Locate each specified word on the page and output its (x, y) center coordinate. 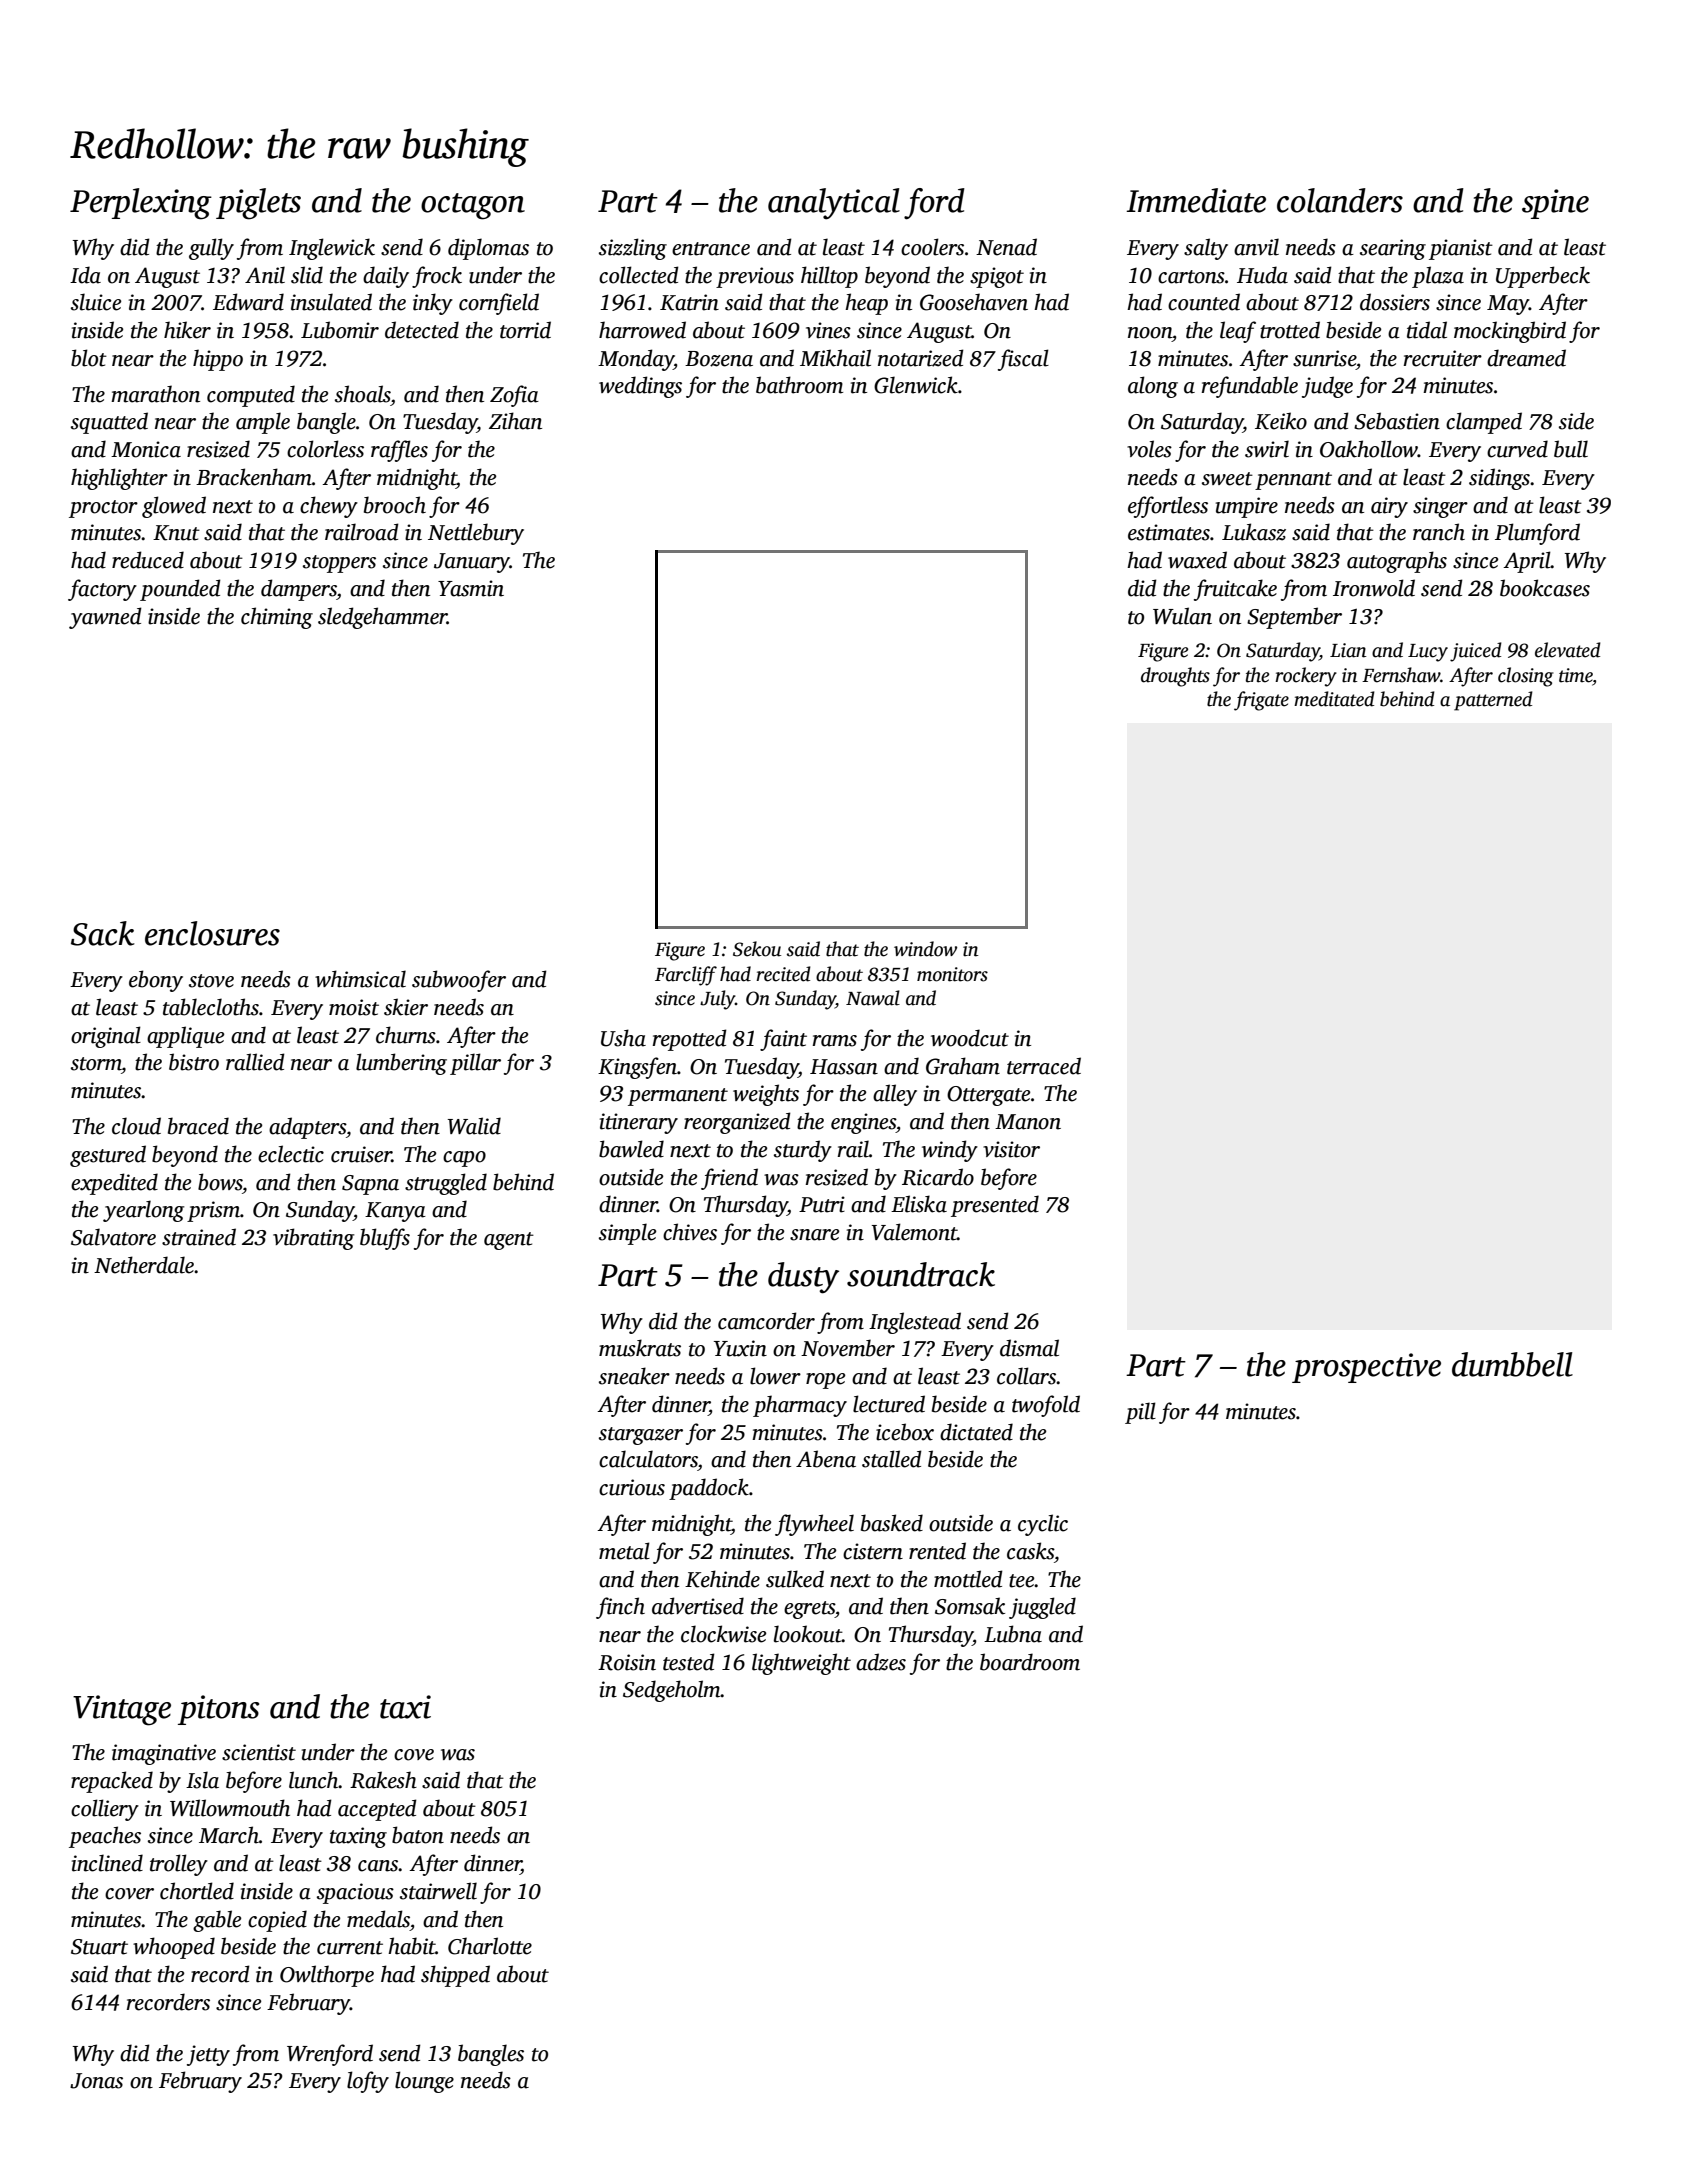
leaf (1238, 332)
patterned (1493, 701)
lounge (424, 2082)
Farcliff (686, 976)
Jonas (96, 2081)
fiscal (1023, 360)
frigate (1261, 701)
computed (251, 396)
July (717, 1000)
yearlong (143, 1211)
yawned (105, 618)
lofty (368, 2082)
